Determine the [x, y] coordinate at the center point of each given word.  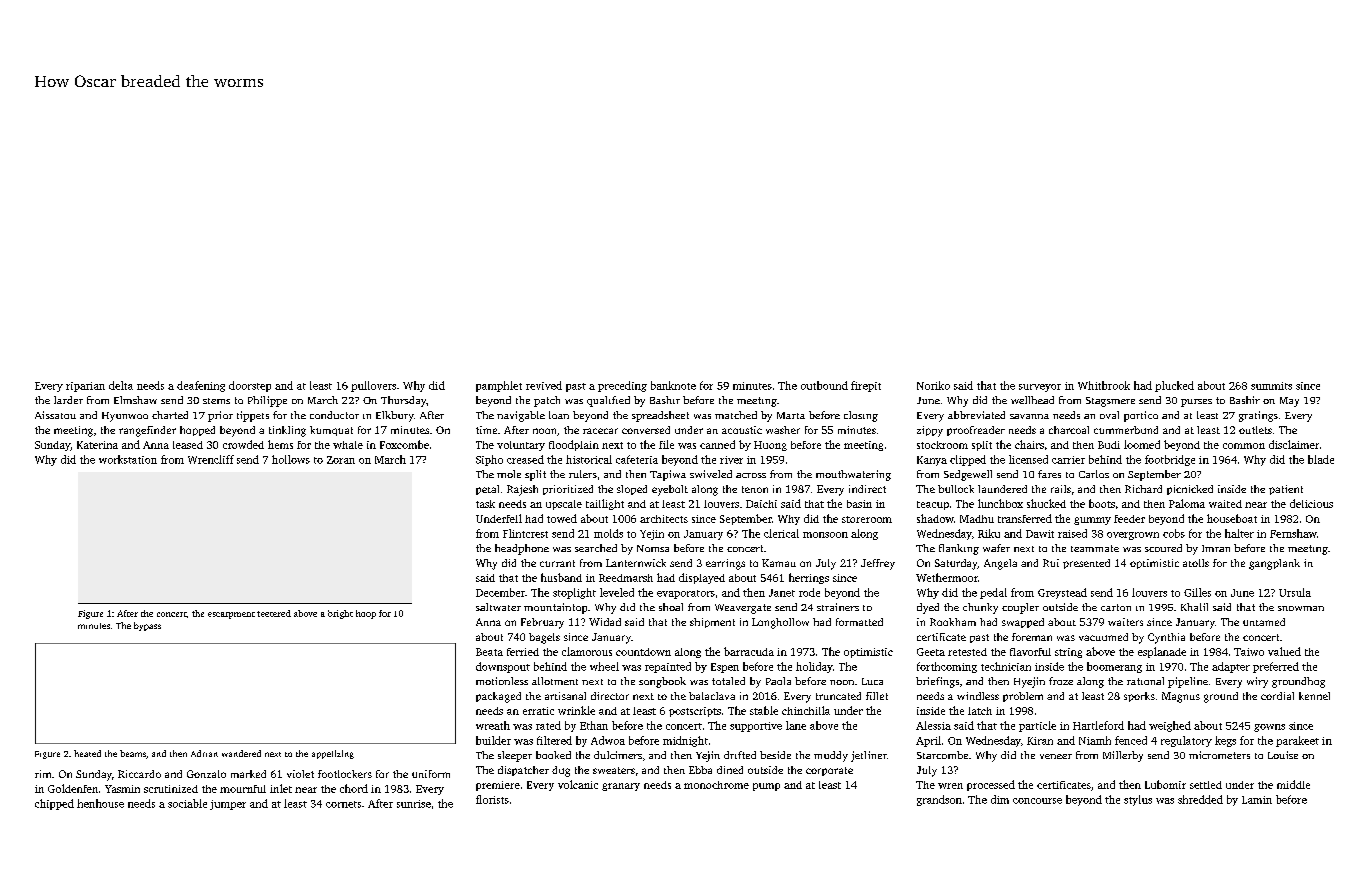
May [1289, 402]
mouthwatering [853, 475]
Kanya [932, 461]
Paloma [1187, 503]
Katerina [97, 445]
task [485, 504]
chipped [54, 804]
